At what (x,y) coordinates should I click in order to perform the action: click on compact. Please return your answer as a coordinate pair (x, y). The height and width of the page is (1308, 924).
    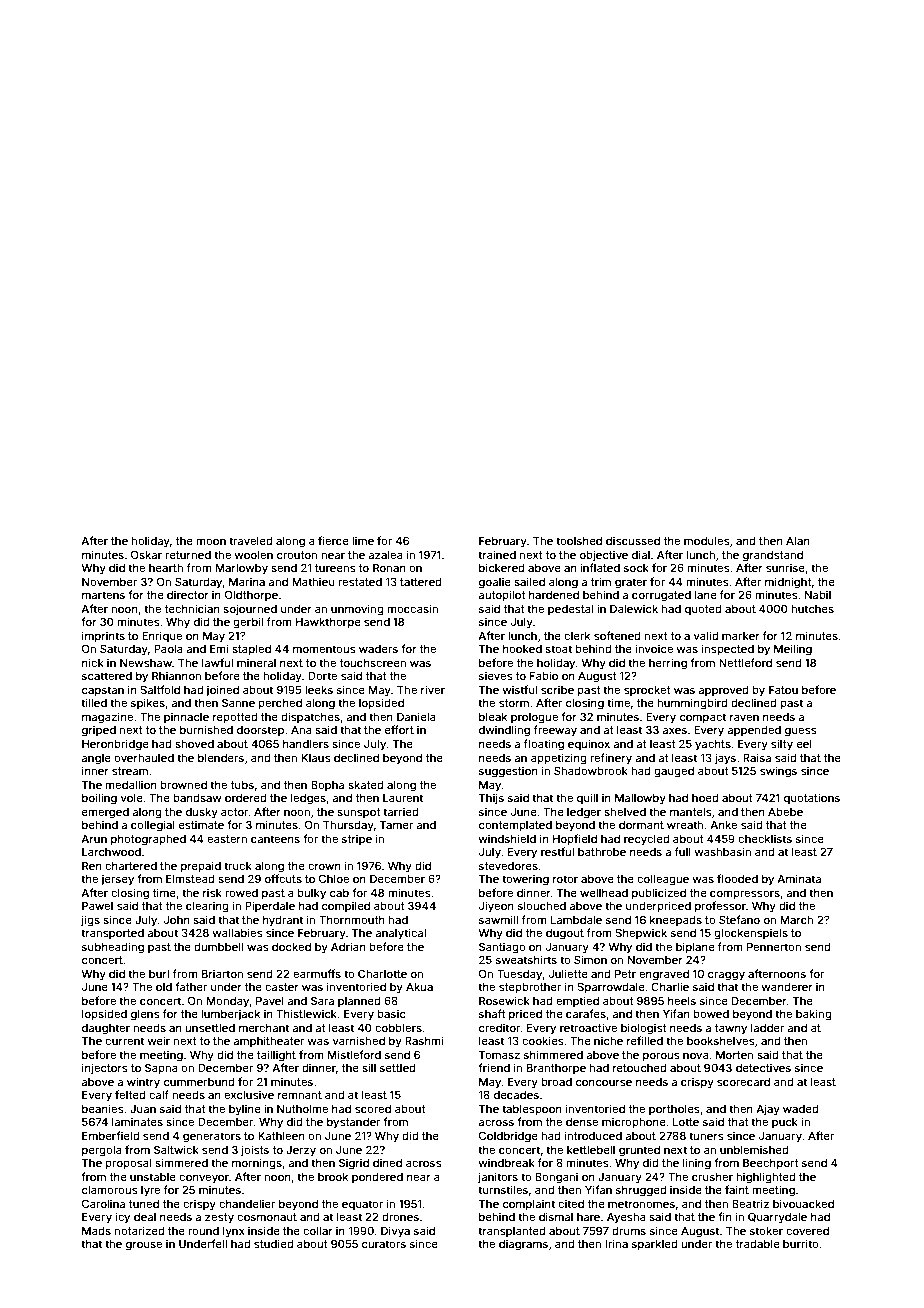
    Looking at the image, I should click on (703, 718).
